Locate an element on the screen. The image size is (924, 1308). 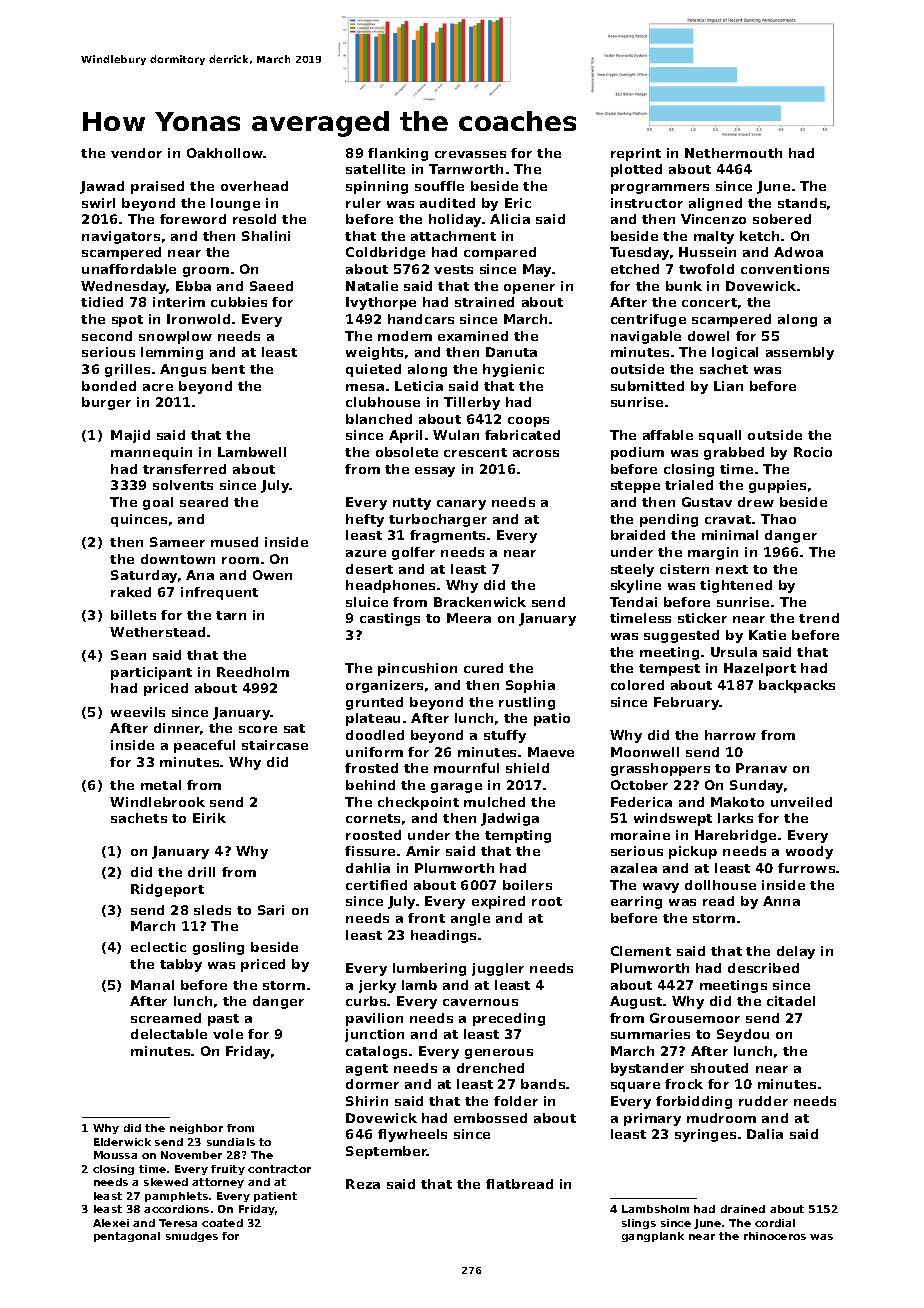
angle is located at coordinates (470, 919).
